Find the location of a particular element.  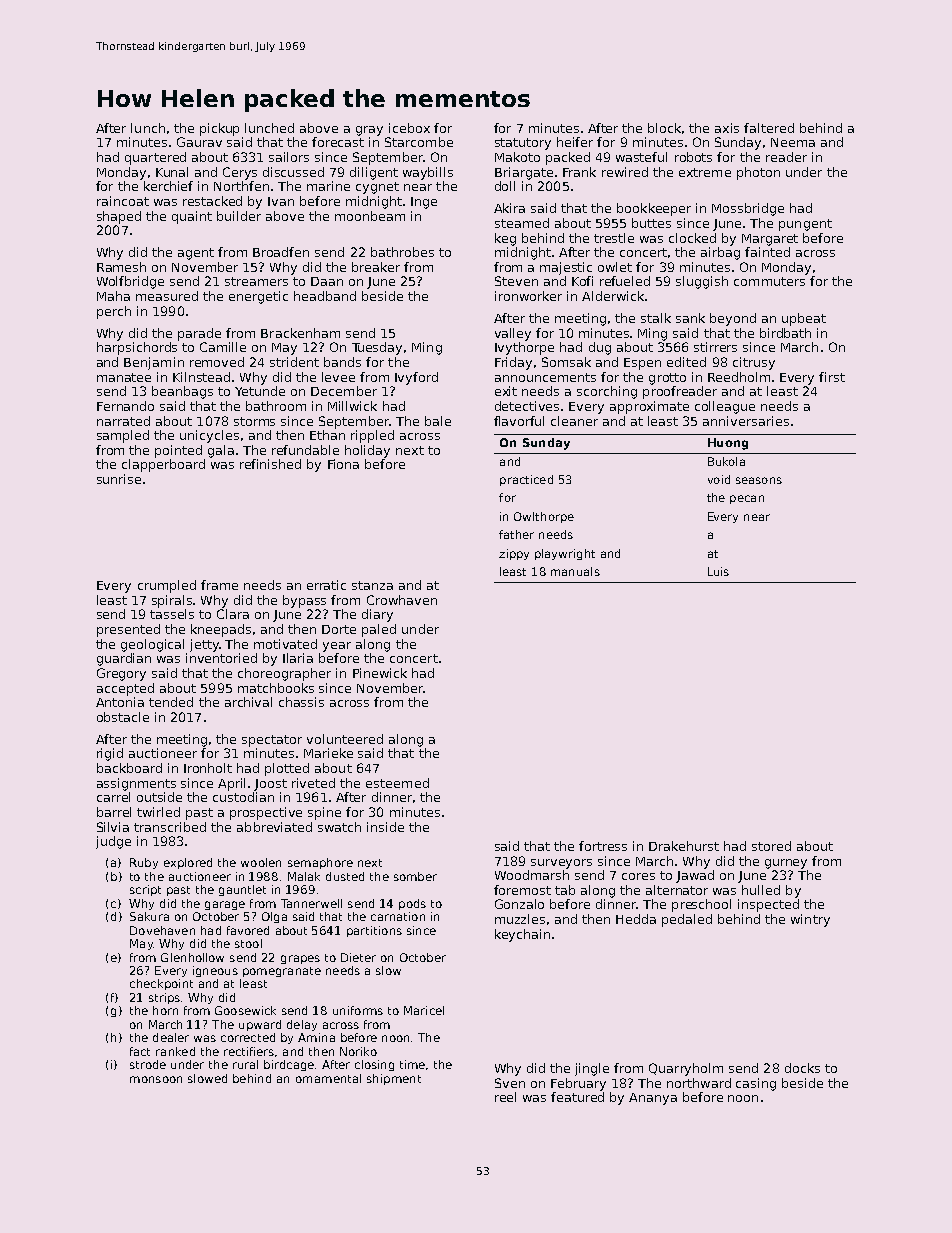

featured is located at coordinates (577, 1097).
